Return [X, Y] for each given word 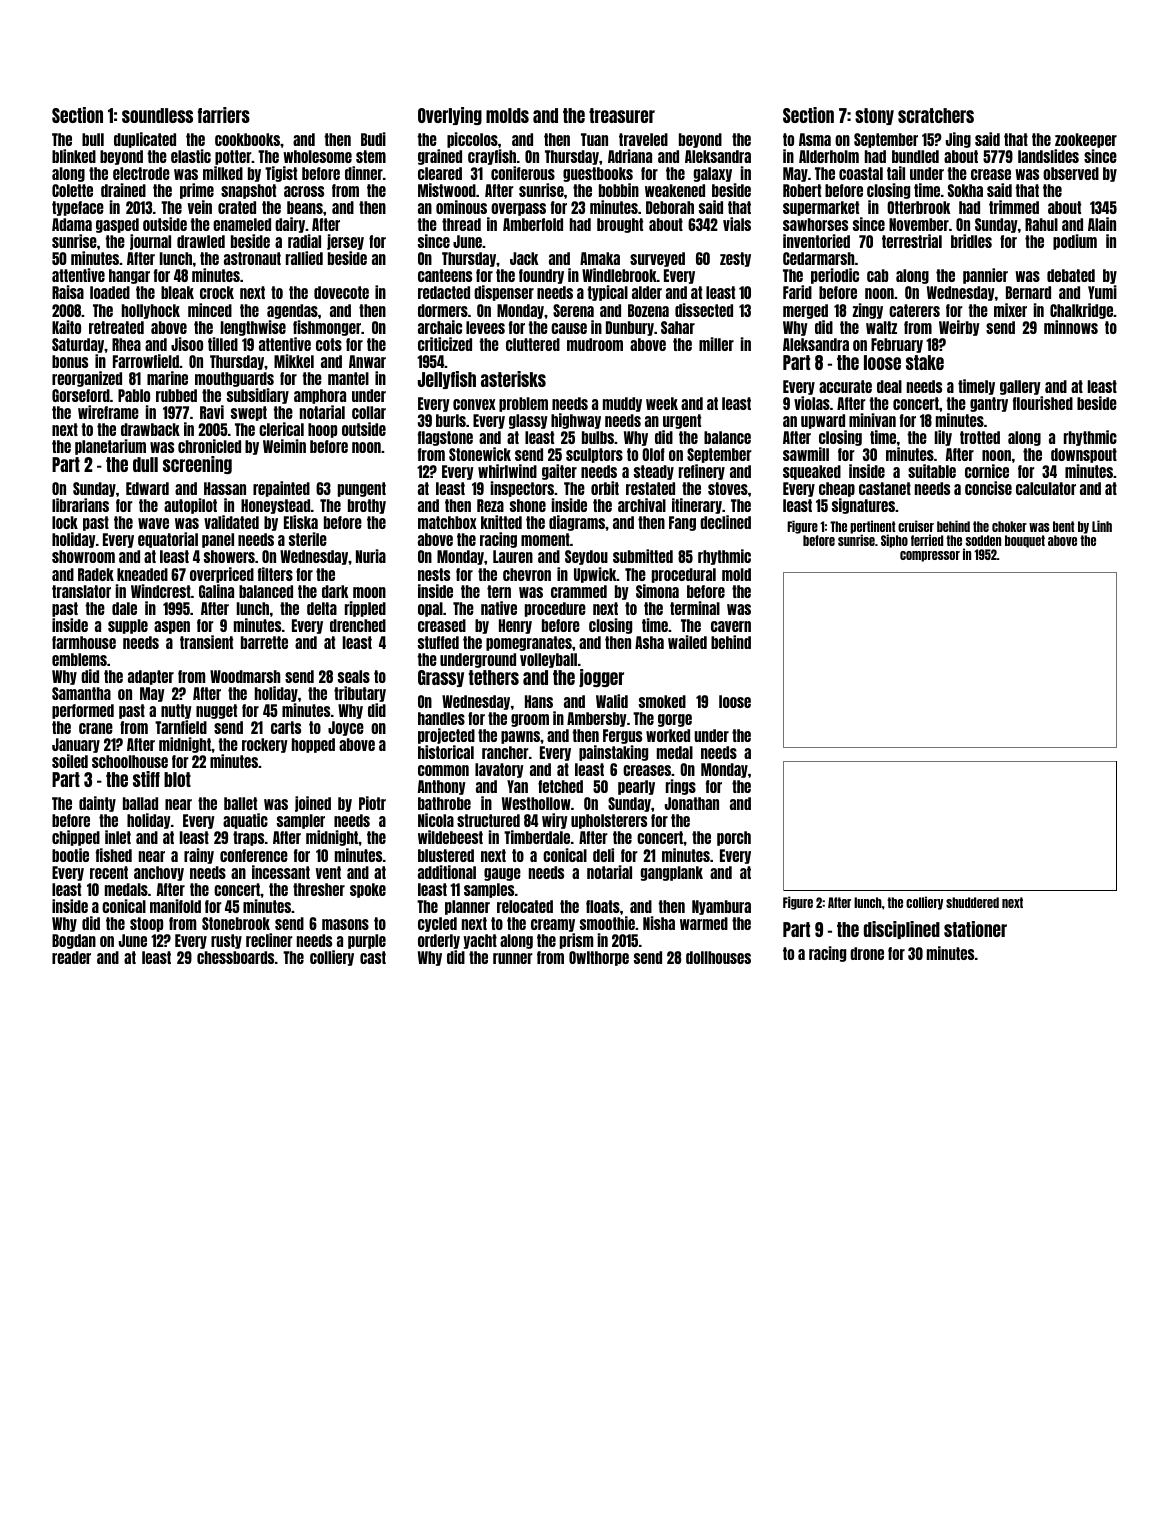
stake [925, 362]
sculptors [594, 455]
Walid [612, 701]
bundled [915, 156]
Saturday [78, 345]
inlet [118, 837]
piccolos [472, 140]
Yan [517, 786]
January [76, 745]
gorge [675, 720]
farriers [224, 115]
